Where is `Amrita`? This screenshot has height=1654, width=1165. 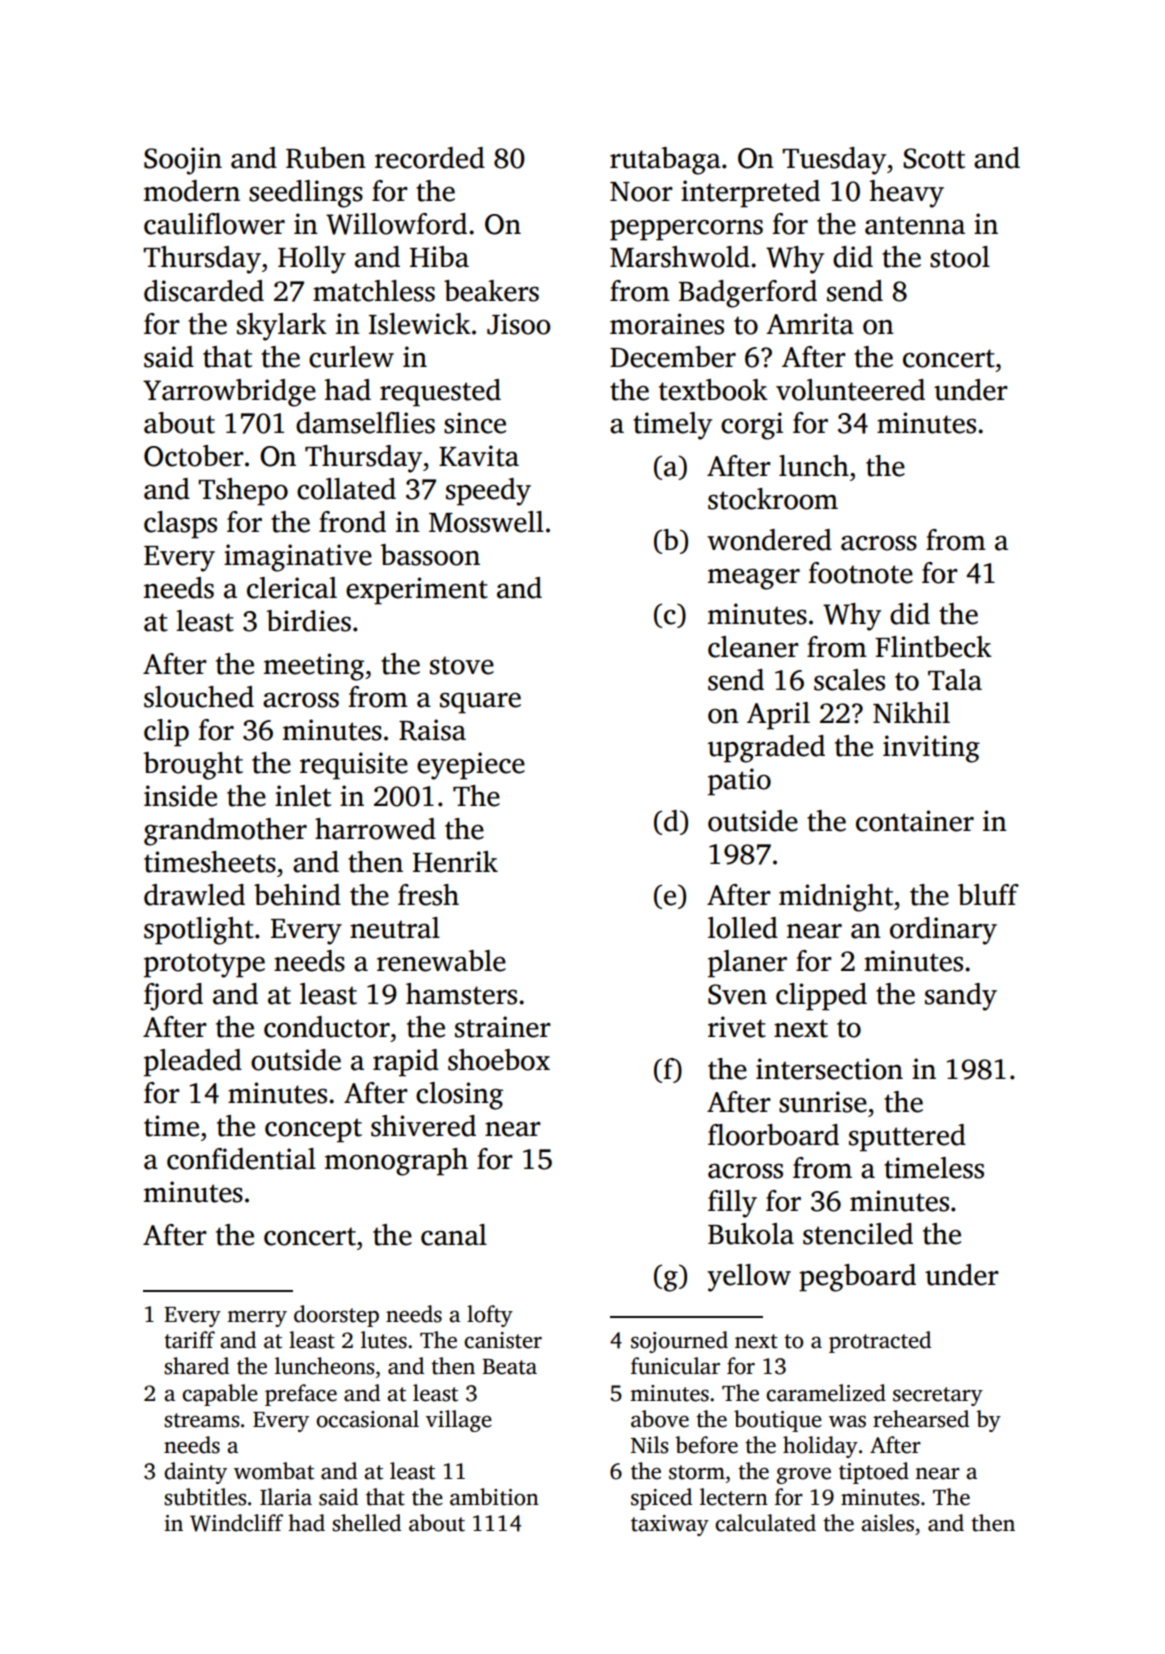 Amrita is located at coordinates (810, 324).
